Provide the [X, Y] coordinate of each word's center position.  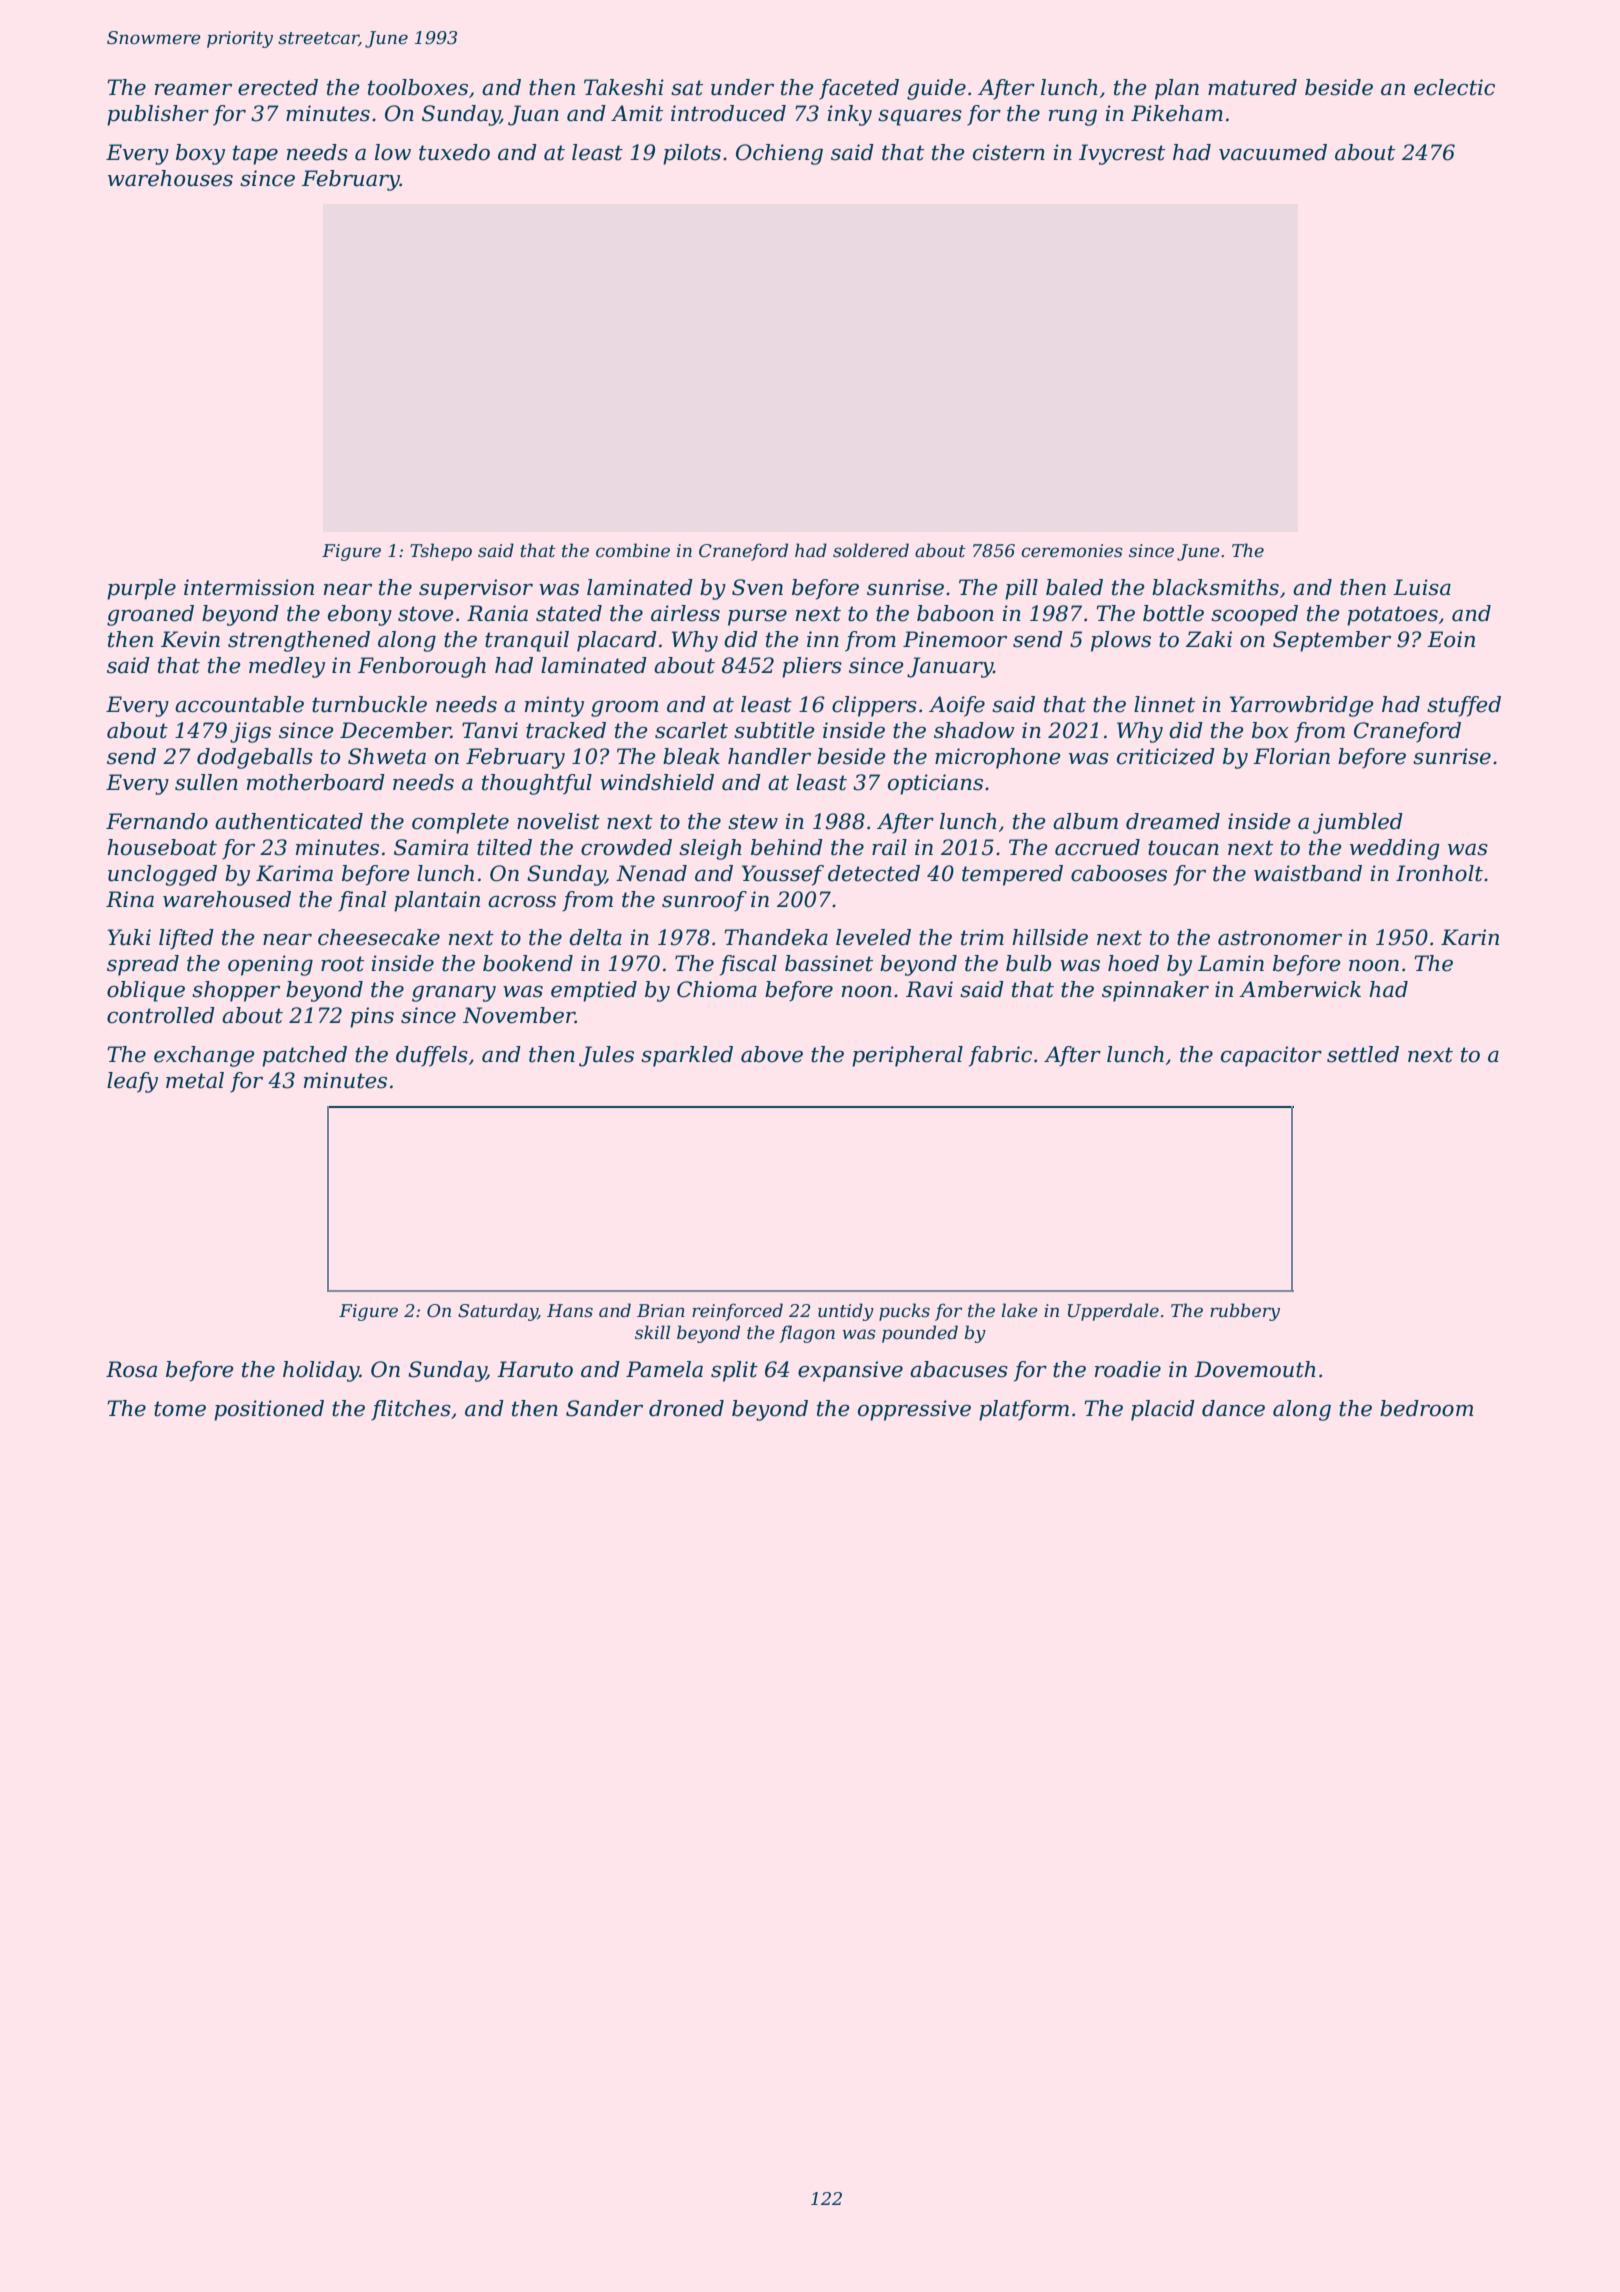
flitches [411, 1410]
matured [1252, 87]
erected [278, 87]
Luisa [1422, 587]
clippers [874, 706]
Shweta [387, 756]
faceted [859, 89]
